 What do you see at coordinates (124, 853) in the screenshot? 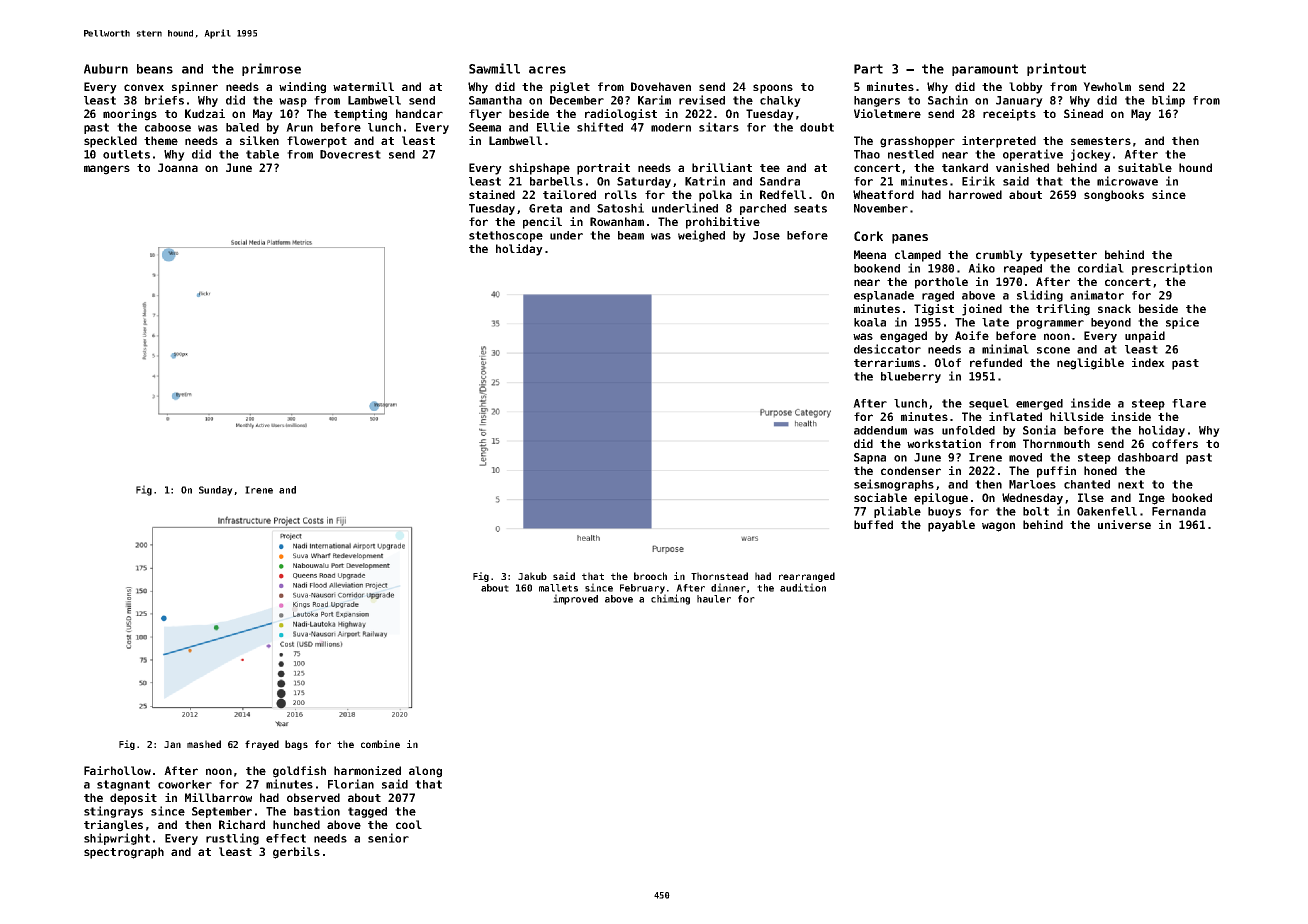
I see `spectrograph` at bounding box center [124, 853].
